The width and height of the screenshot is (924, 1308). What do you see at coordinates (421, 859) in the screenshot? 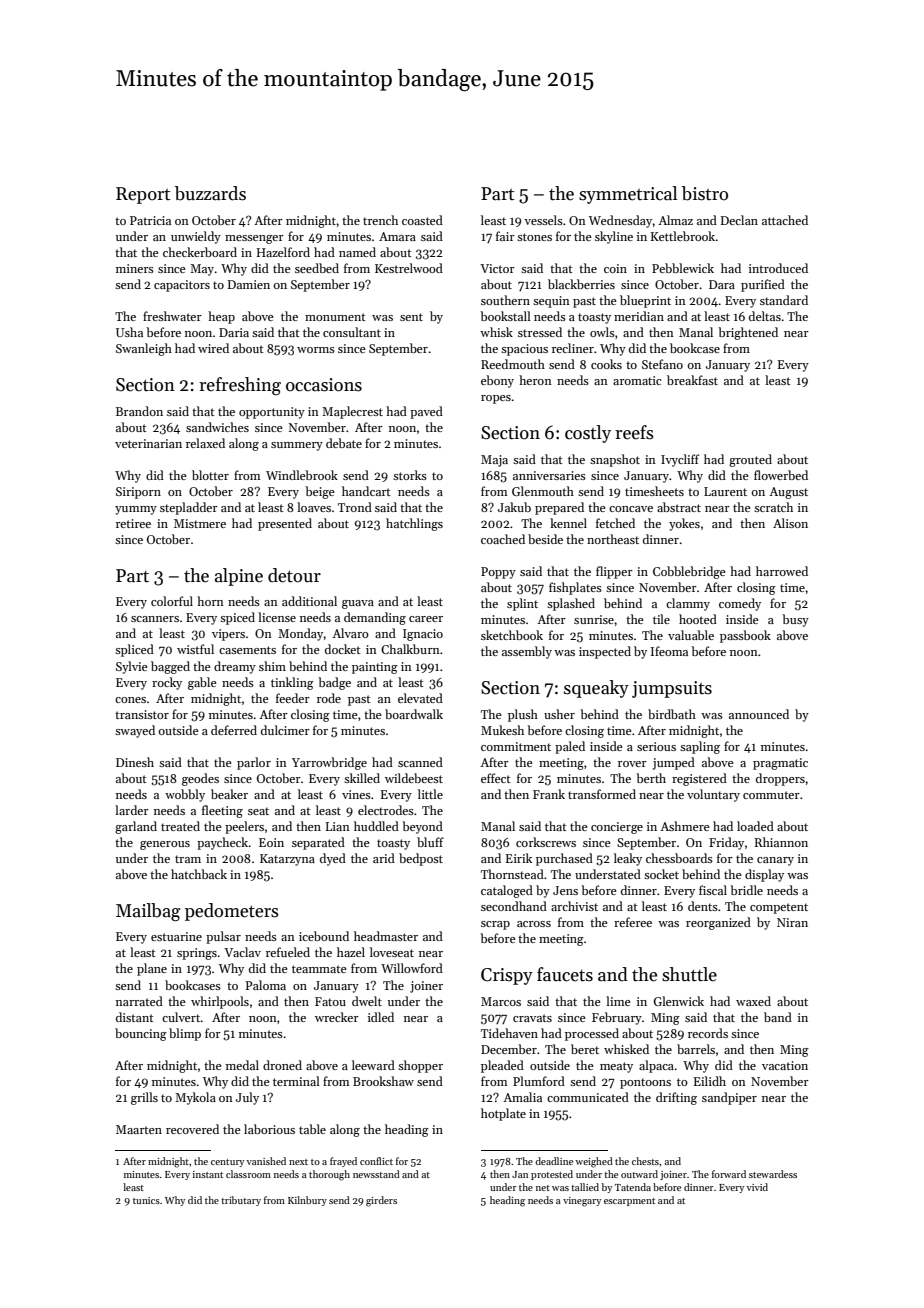
I see `bedpost` at bounding box center [421, 859].
